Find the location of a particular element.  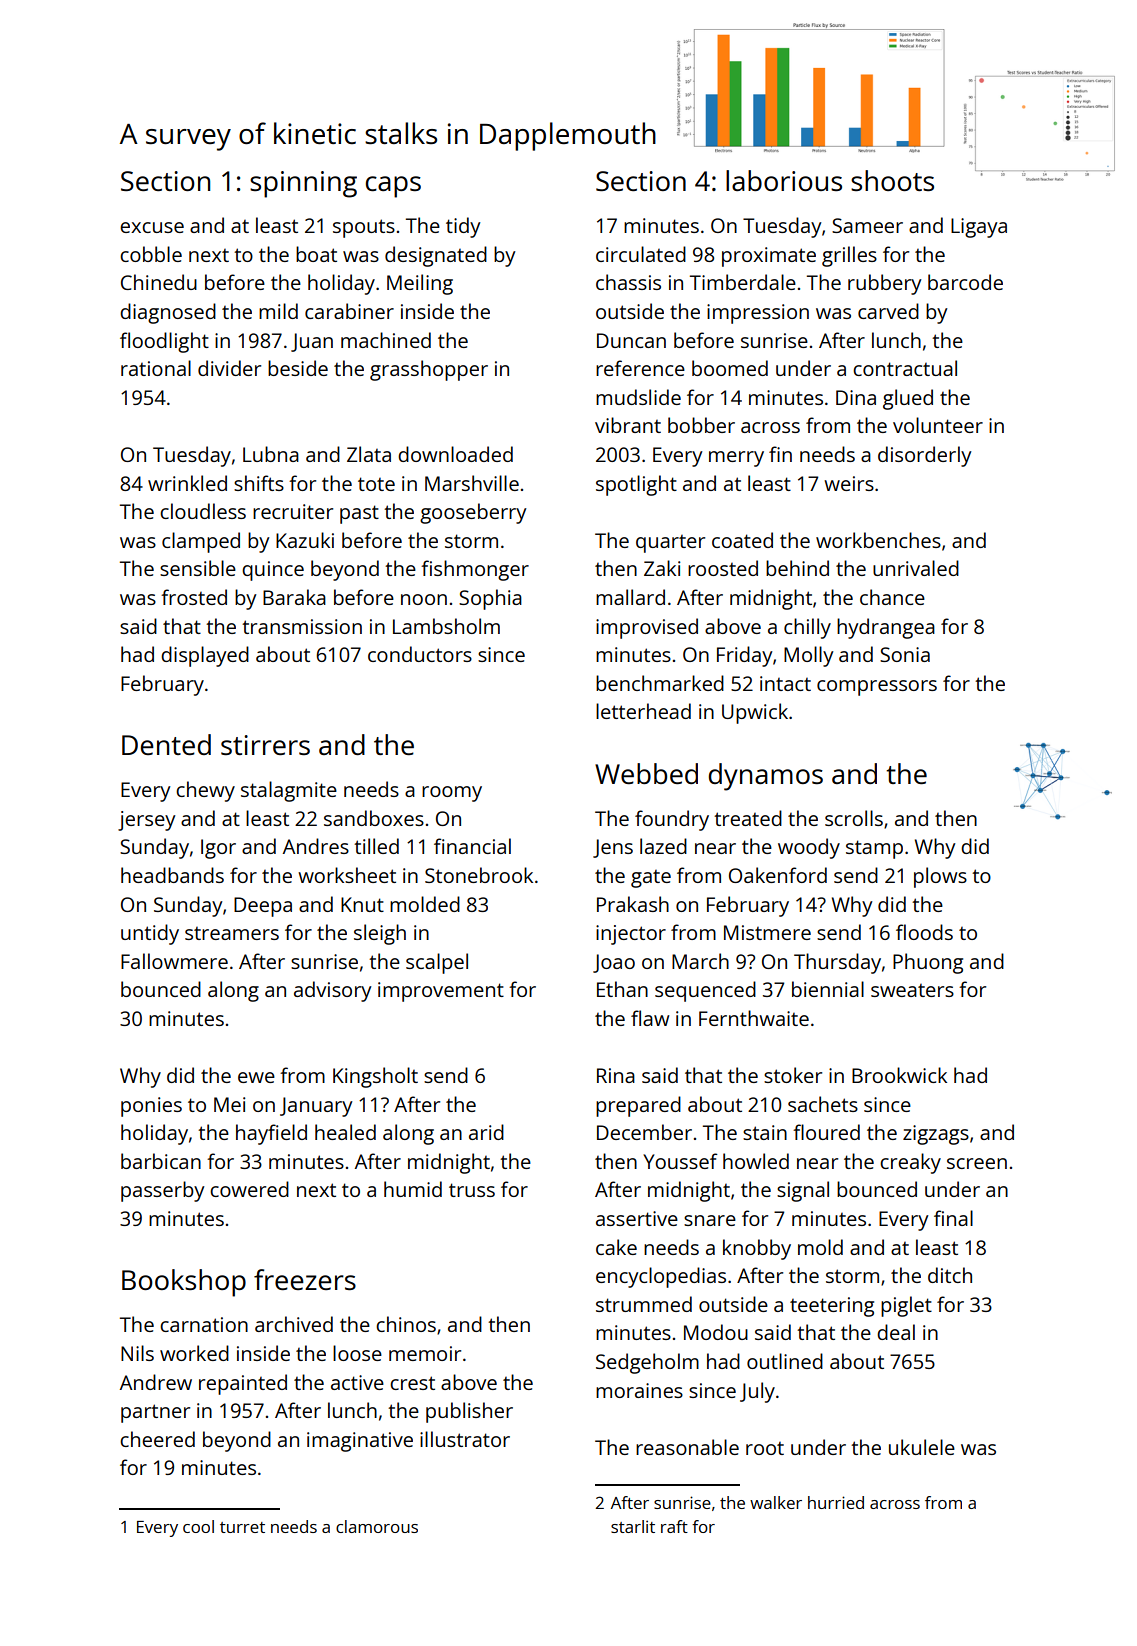

injector is located at coordinates (631, 935).
